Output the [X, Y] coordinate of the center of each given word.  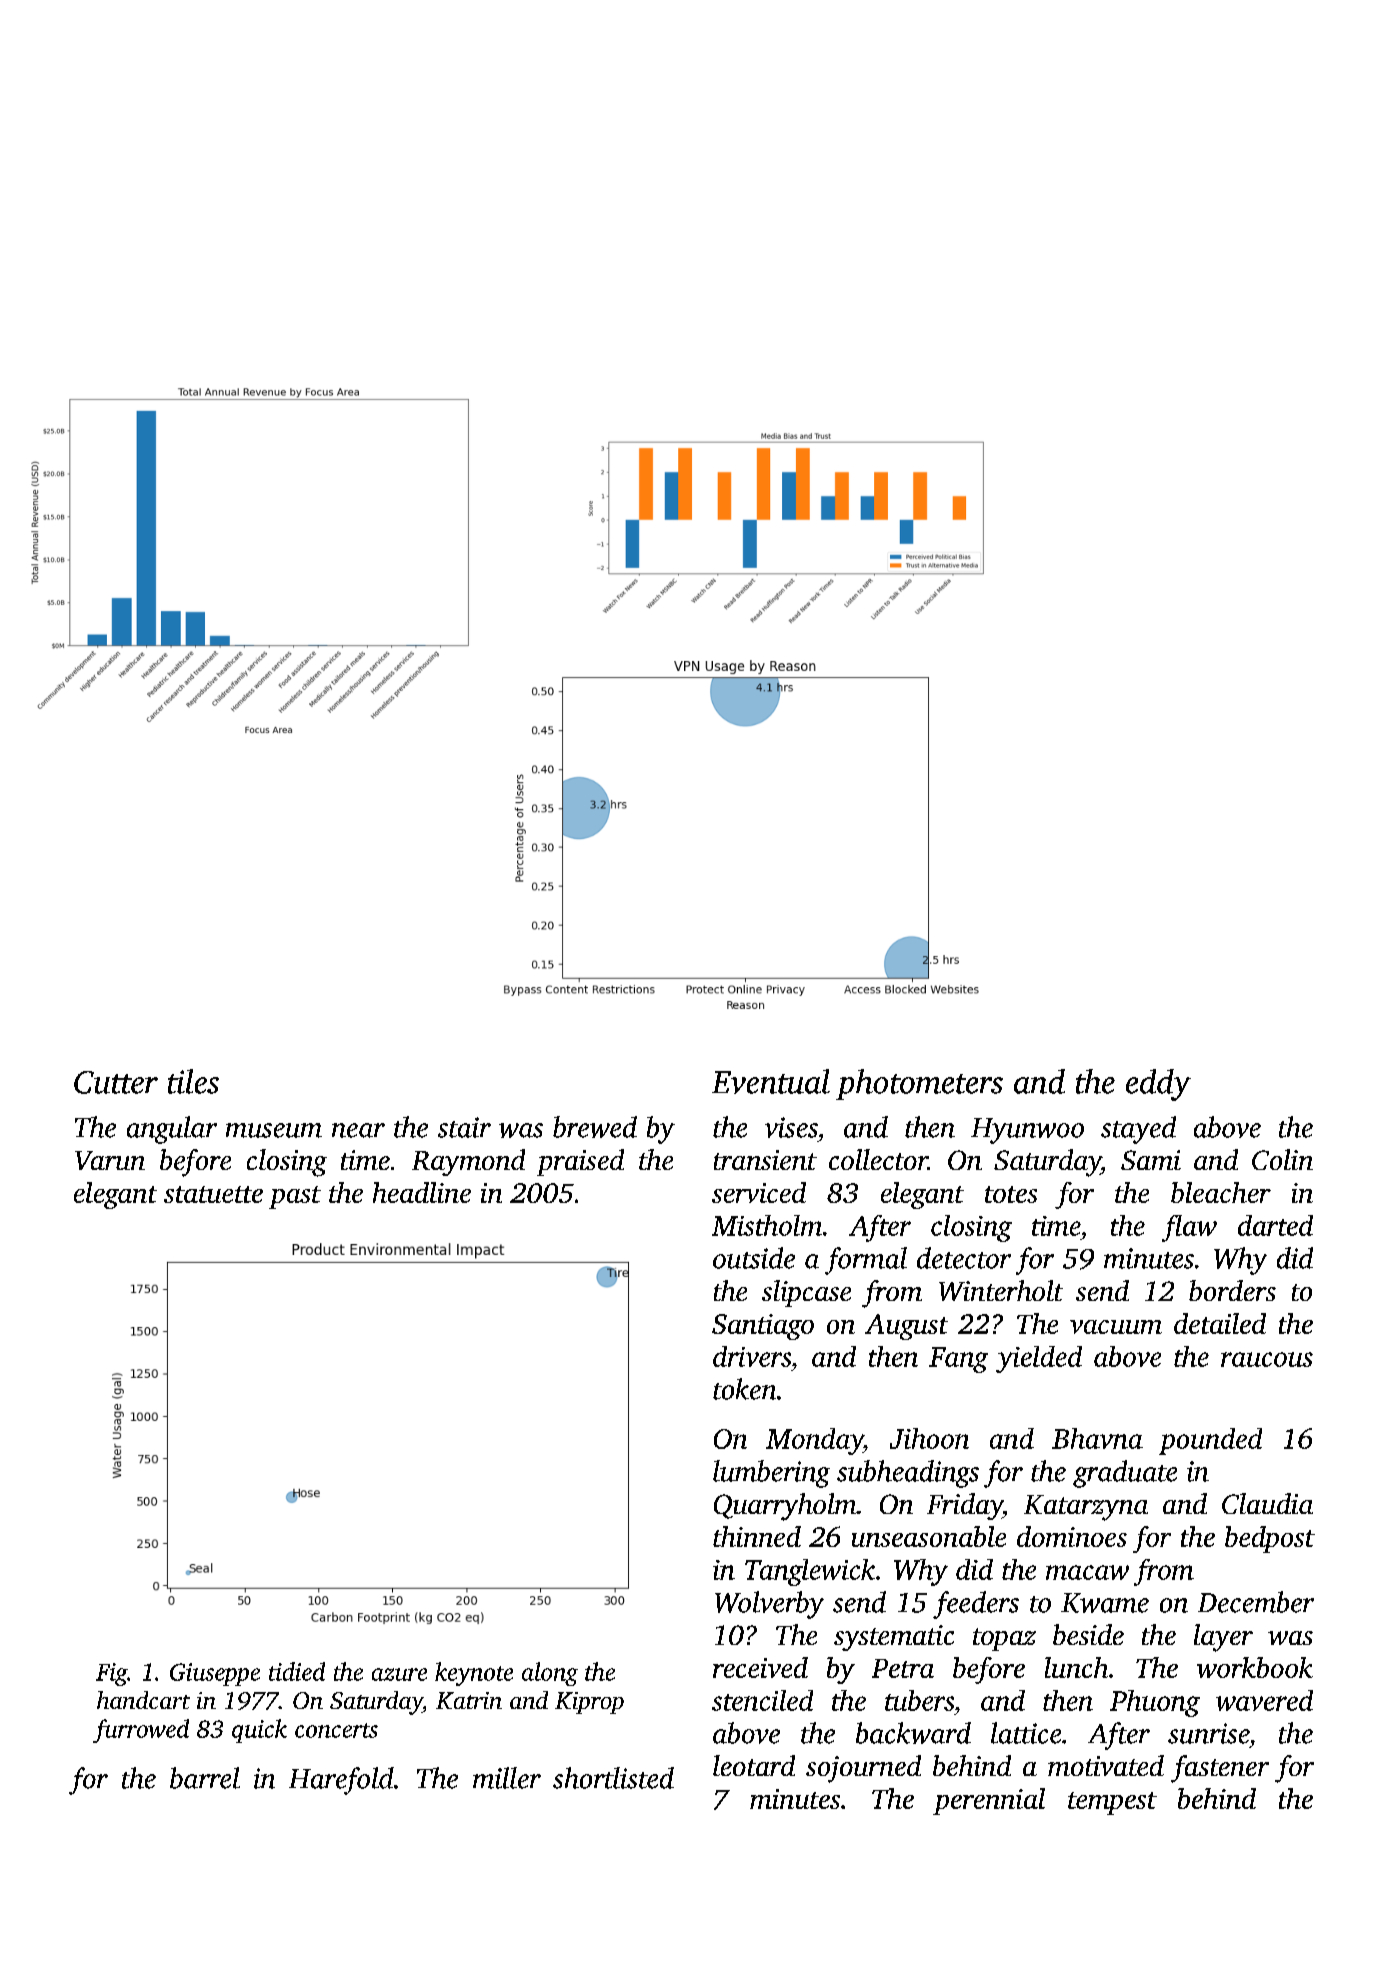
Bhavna [1097, 1438]
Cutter [116, 1082]
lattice [1026, 1733]
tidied [297, 1671]
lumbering [771, 1474]
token [744, 1389]
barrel [205, 1778]
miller [507, 1778]
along [550, 1674]
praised [580, 1162]
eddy [1158, 1085]
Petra [903, 1668]
